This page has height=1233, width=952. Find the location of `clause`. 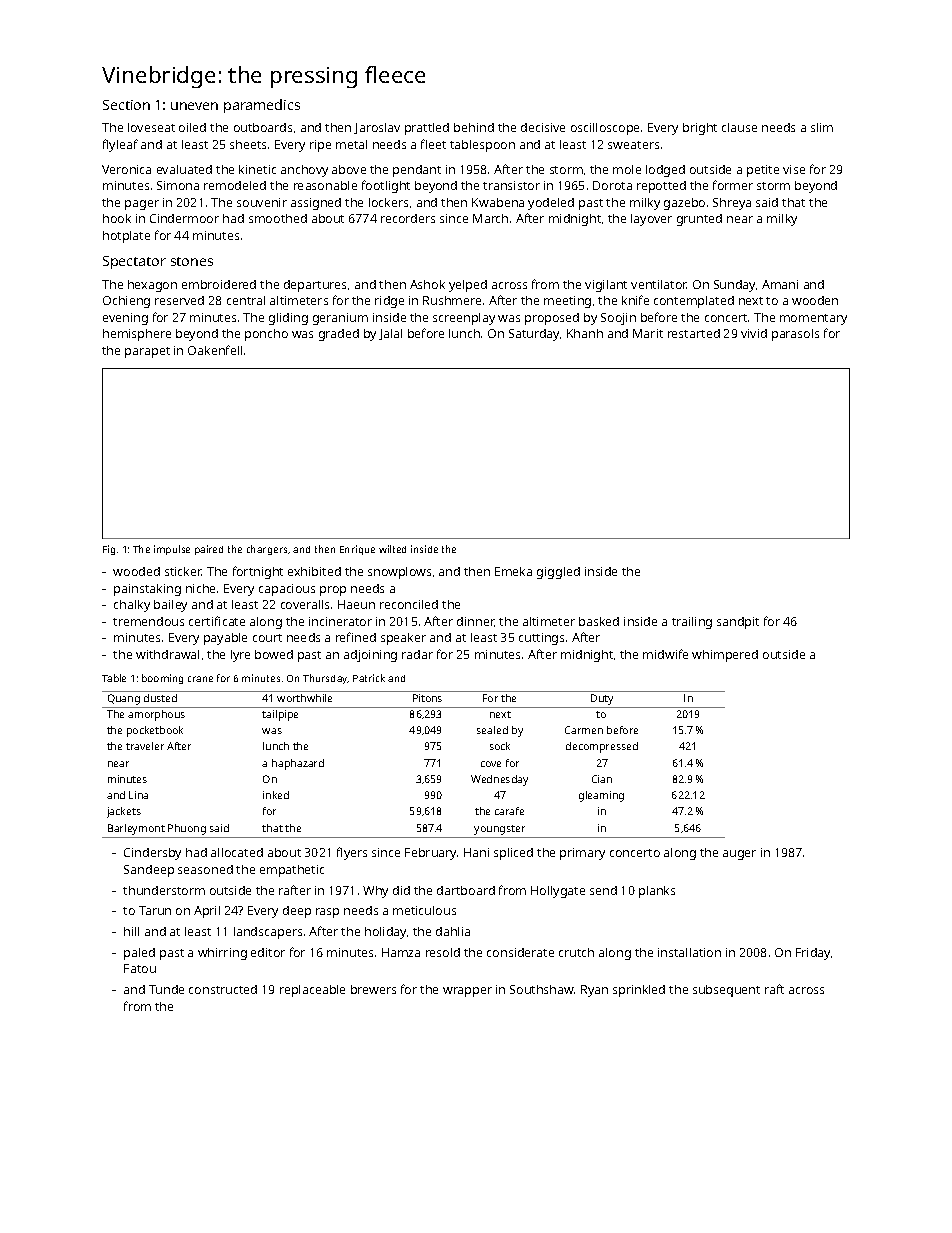

clause is located at coordinates (739, 127).
